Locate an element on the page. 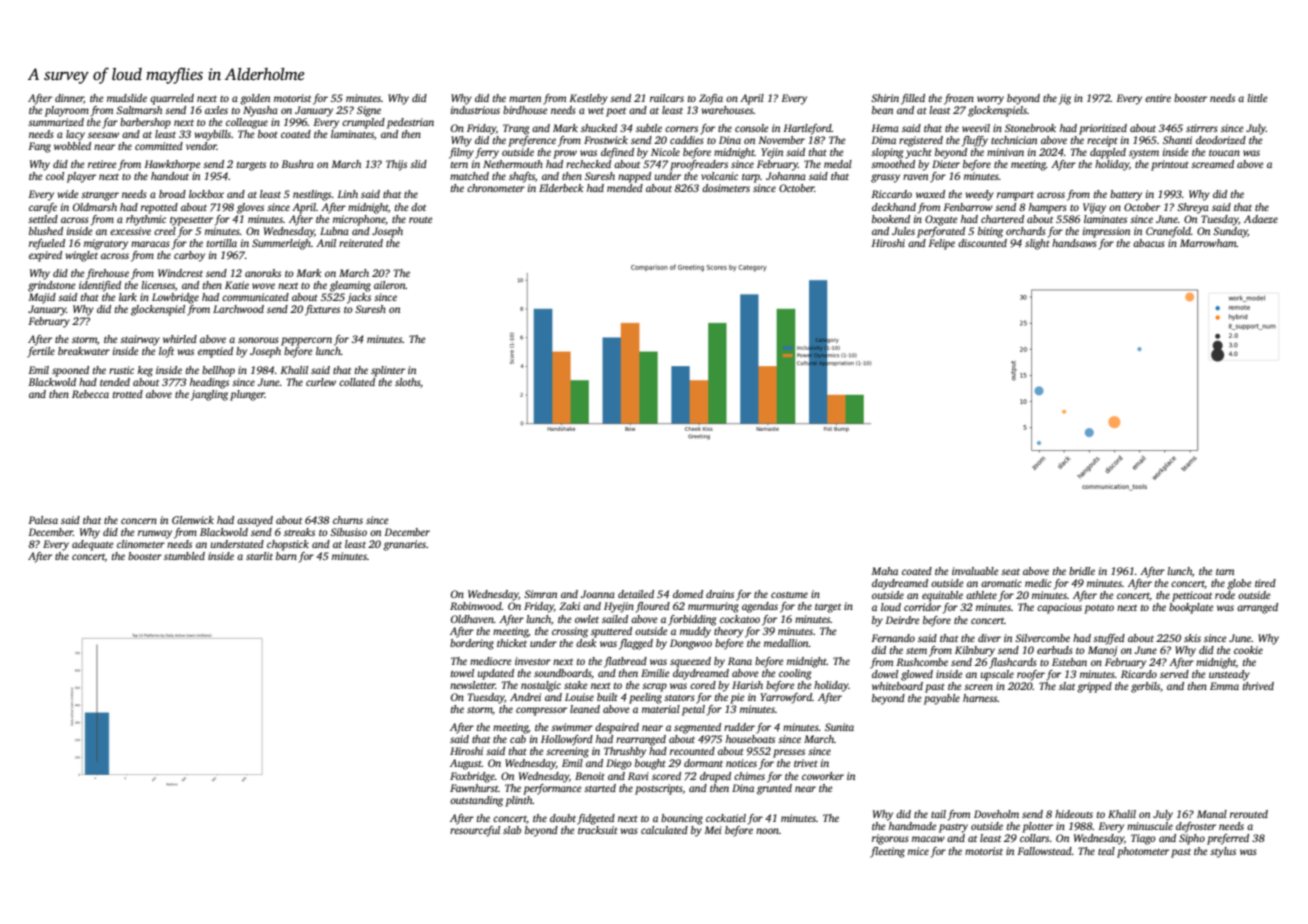  resourceful is located at coordinates (475, 831).
